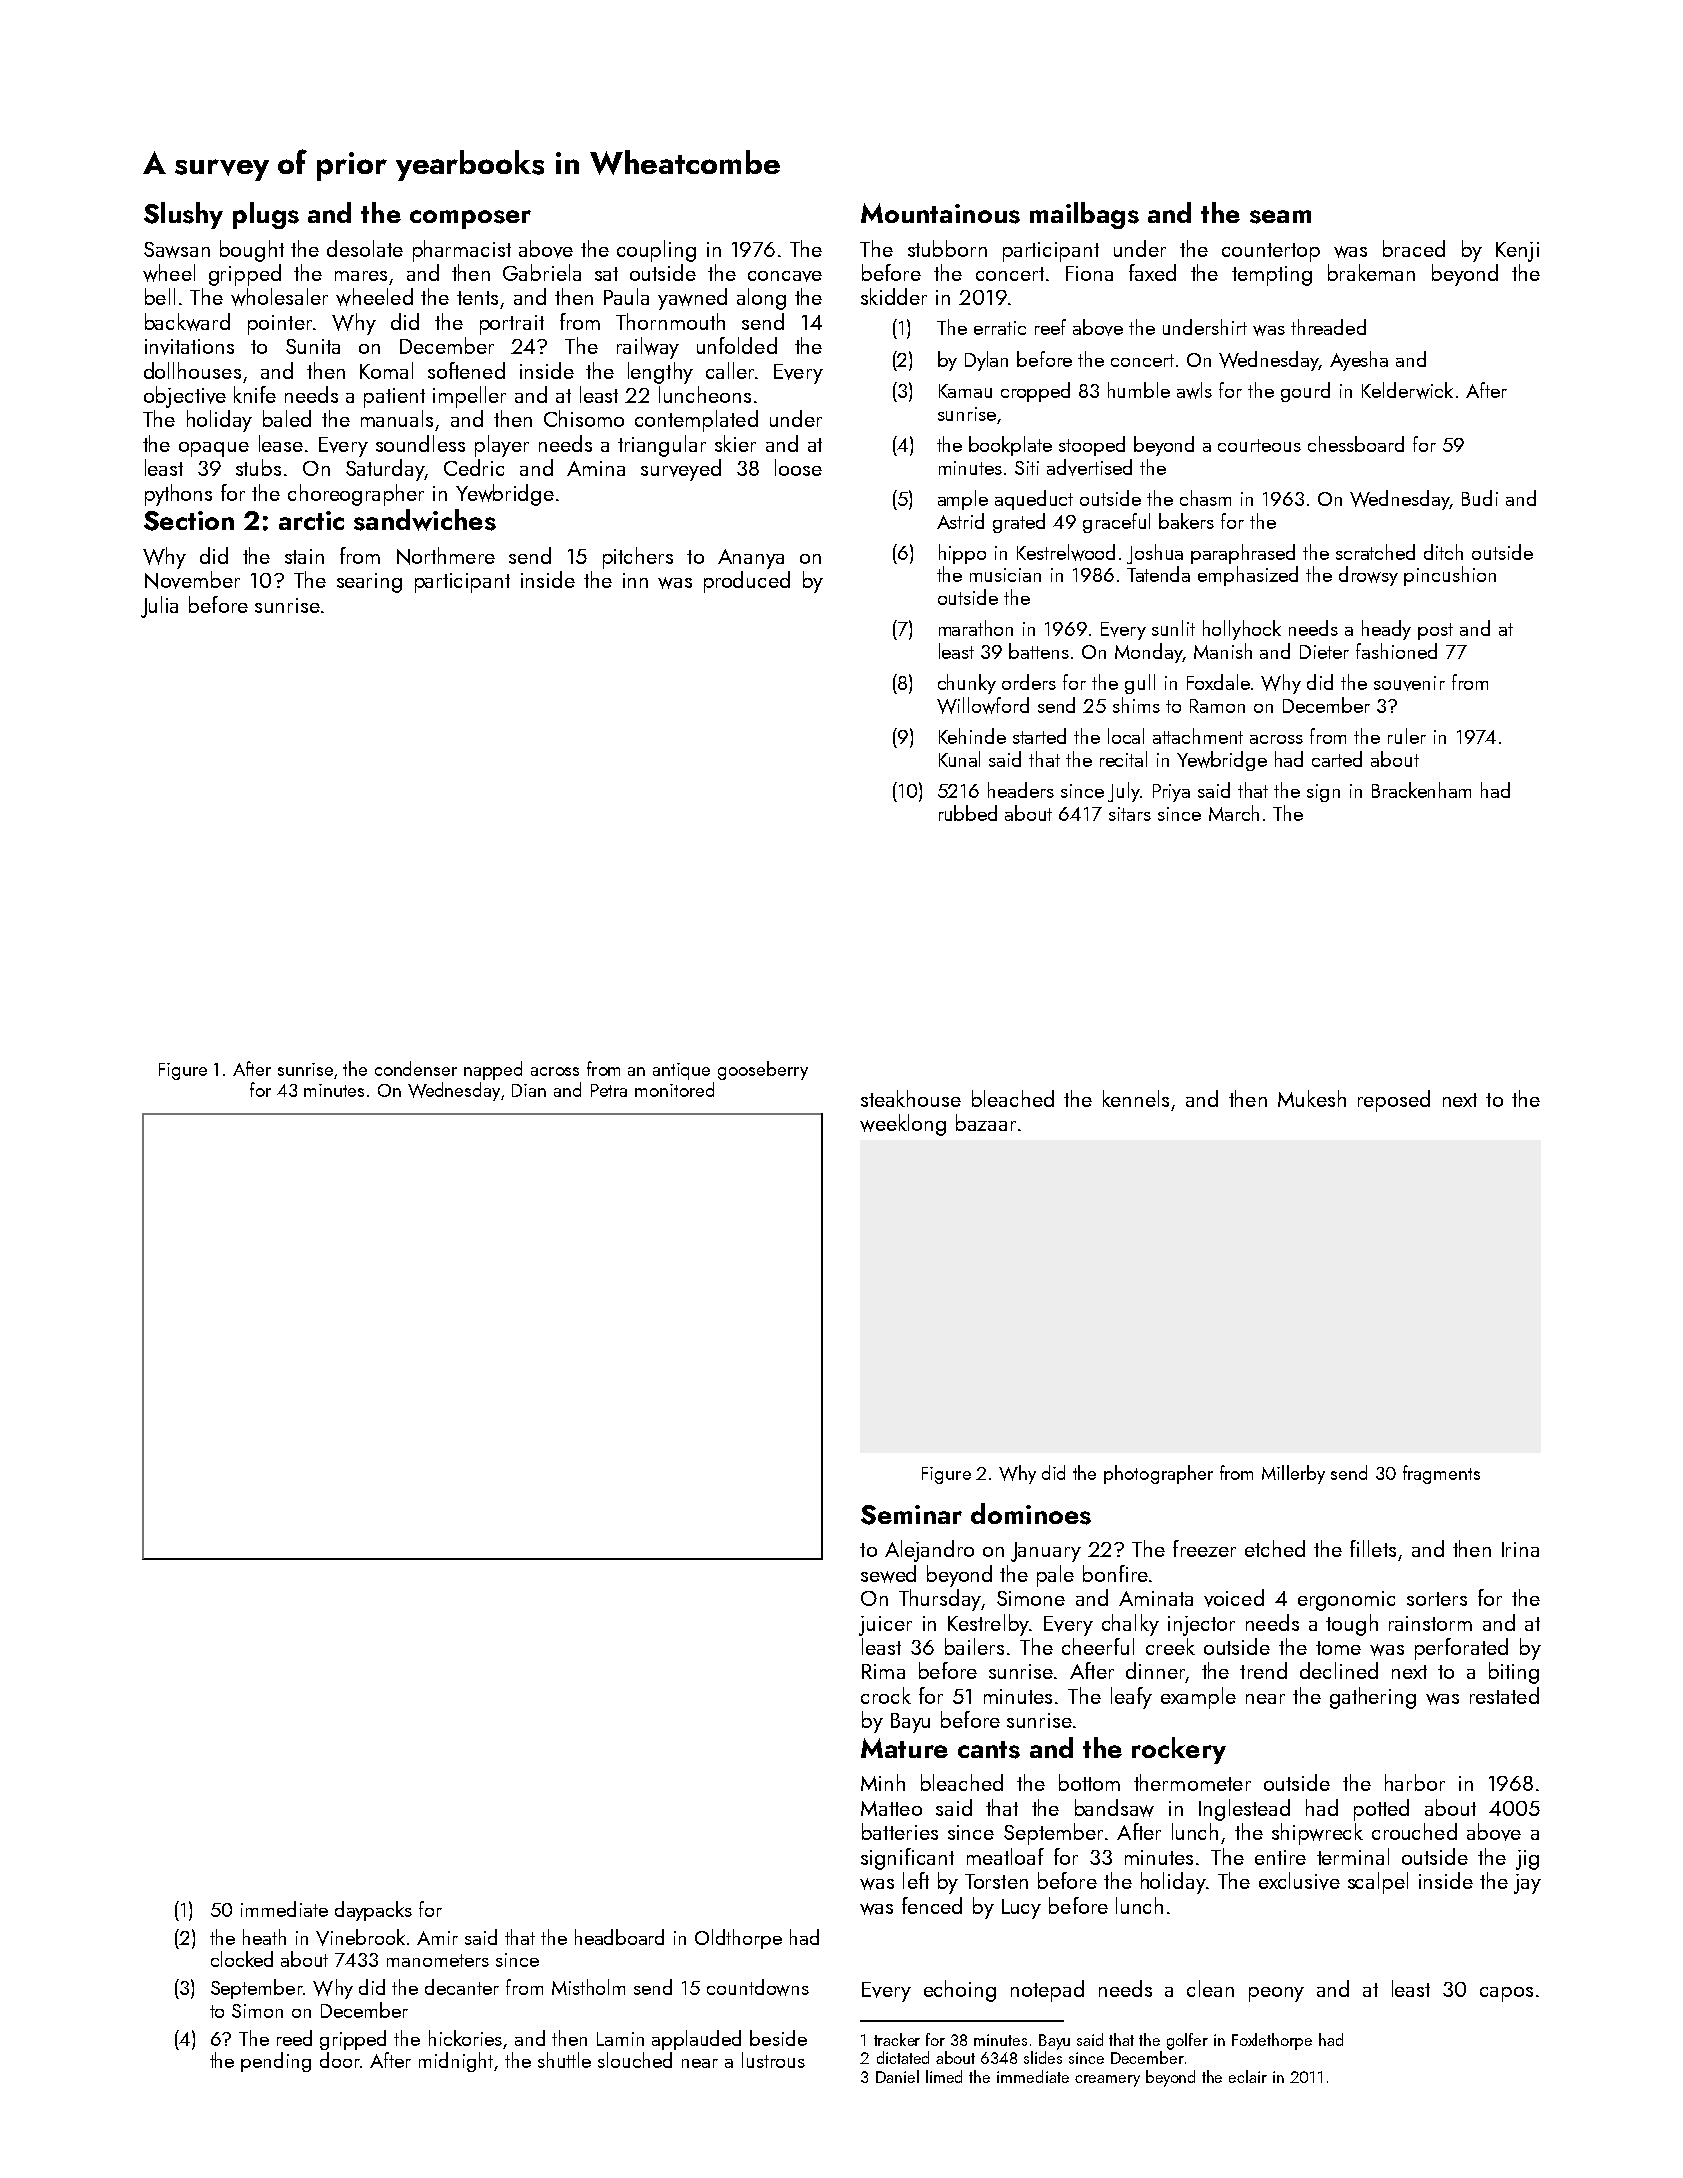 The image size is (1683, 2178). What do you see at coordinates (773, 2060) in the image?
I see `lustrous` at bounding box center [773, 2060].
